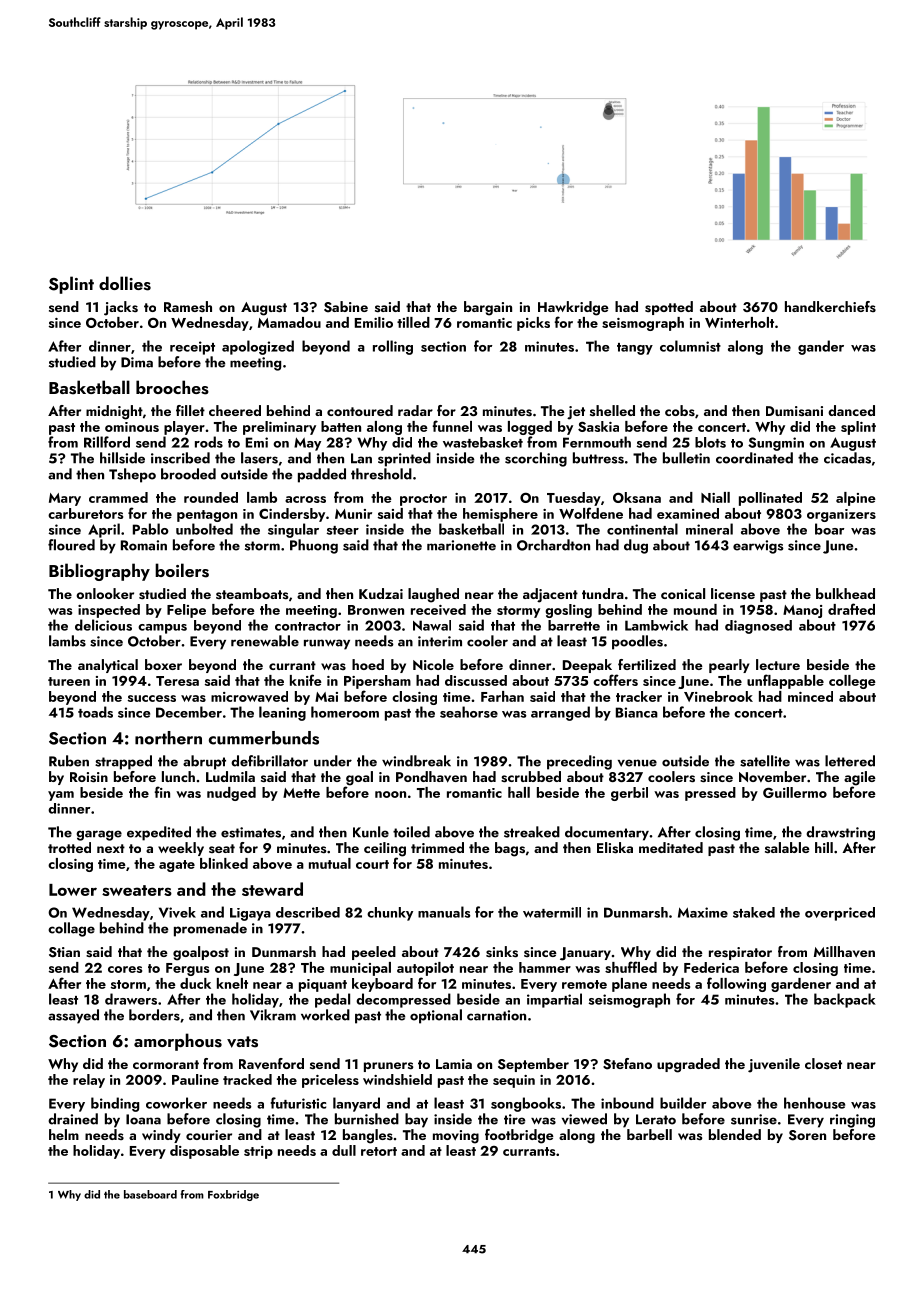  Describe the element at coordinates (233, 1195) in the document. I see `Foxbridge` at that location.
